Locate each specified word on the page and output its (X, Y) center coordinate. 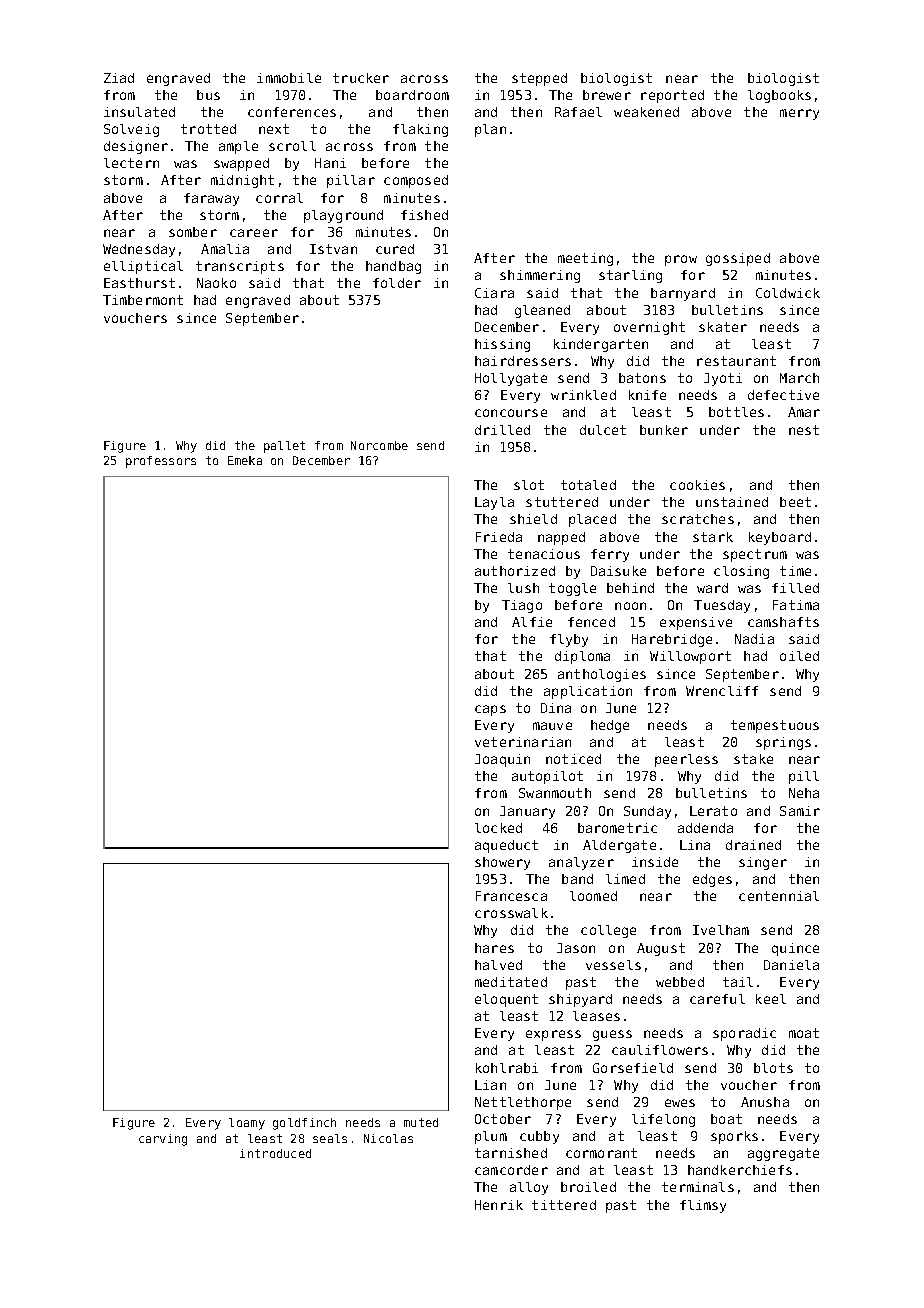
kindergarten (601, 345)
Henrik (499, 1205)
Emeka (245, 460)
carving (163, 1140)
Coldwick (788, 293)
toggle (572, 589)
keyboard (780, 538)
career (254, 233)
